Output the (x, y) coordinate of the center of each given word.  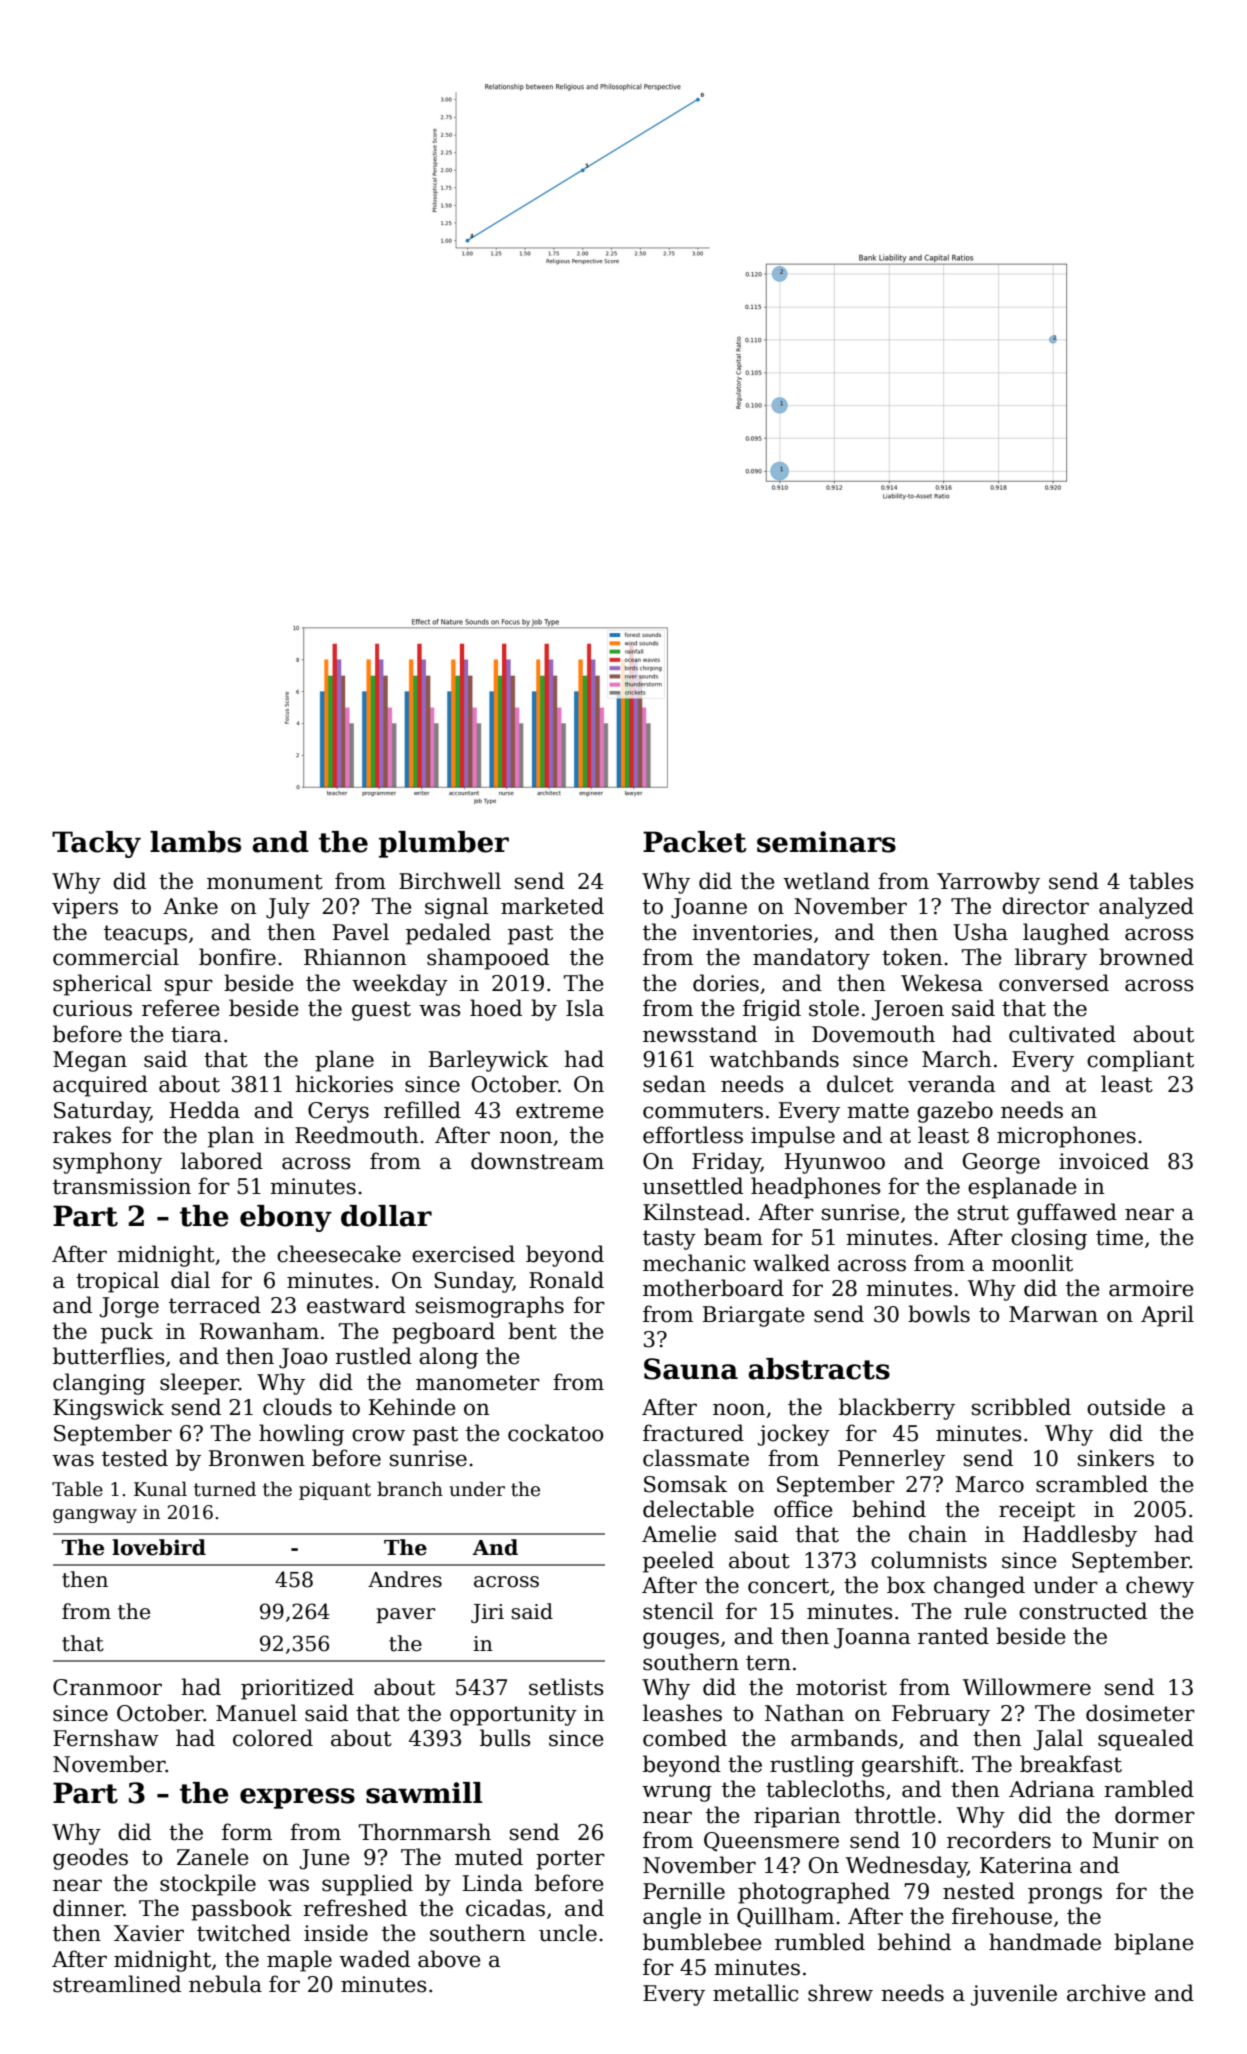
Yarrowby (988, 883)
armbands (844, 1738)
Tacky (96, 844)
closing (1049, 1239)
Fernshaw (106, 1738)
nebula (225, 1984)
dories (726, 983)
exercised (463, 1254)
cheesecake (339, 1254)
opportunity (513, 1715)
